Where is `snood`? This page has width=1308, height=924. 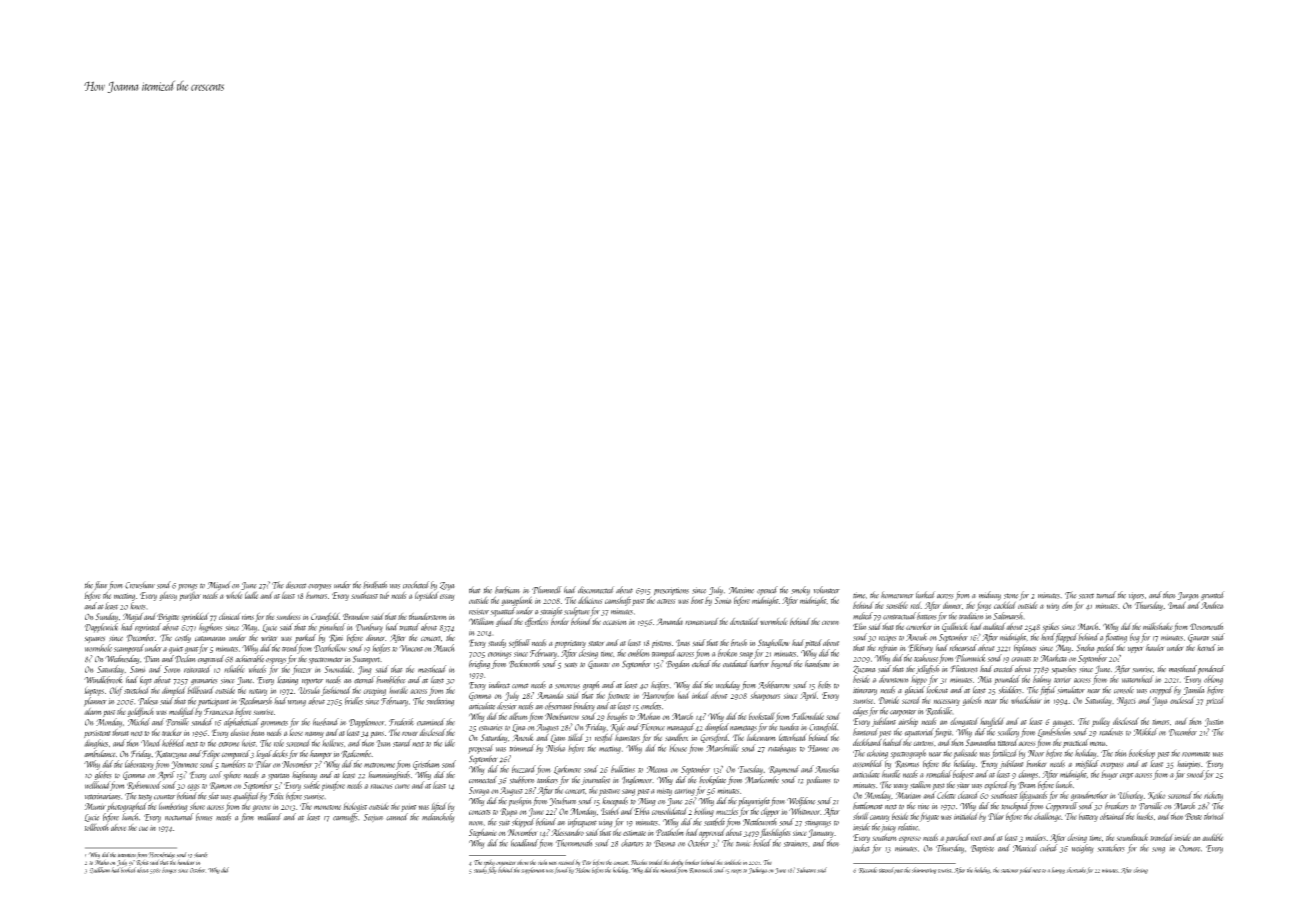
snood is located at coordinates (1195, 774).
